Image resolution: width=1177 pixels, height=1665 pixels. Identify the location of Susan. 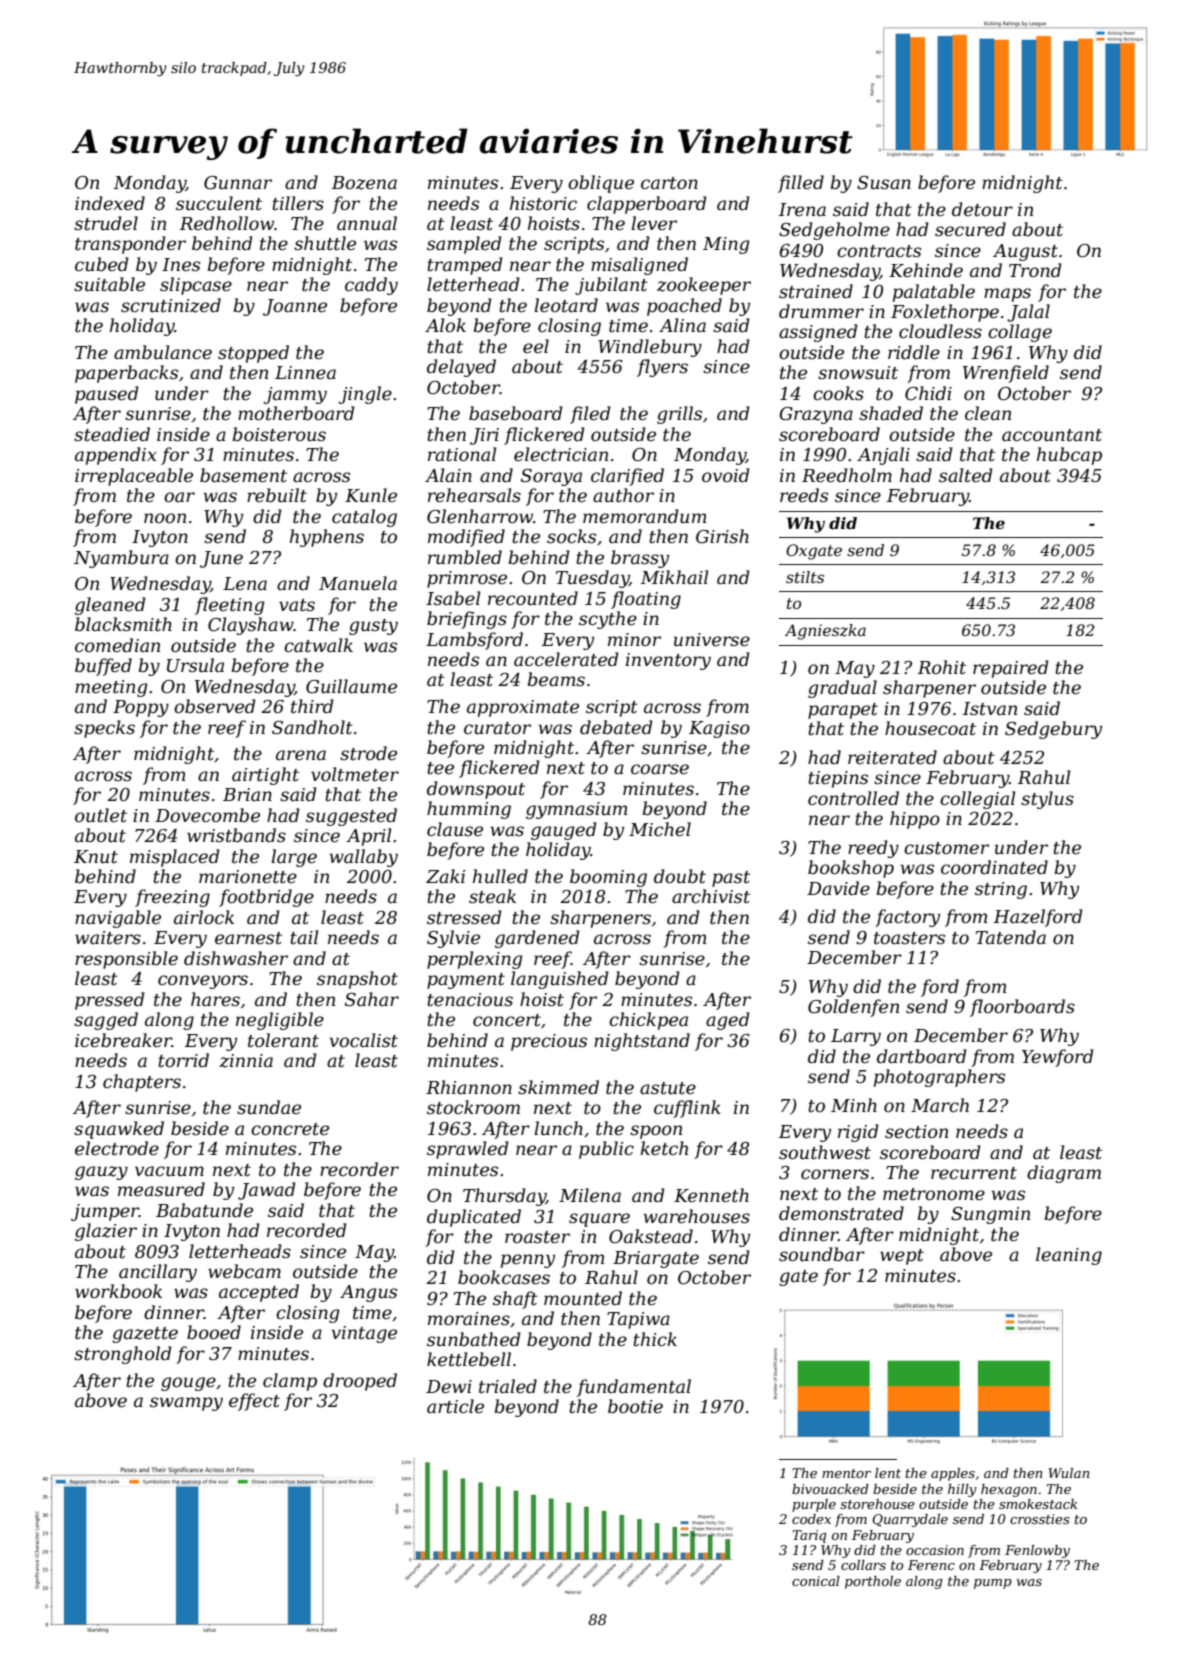
(884, 183).
